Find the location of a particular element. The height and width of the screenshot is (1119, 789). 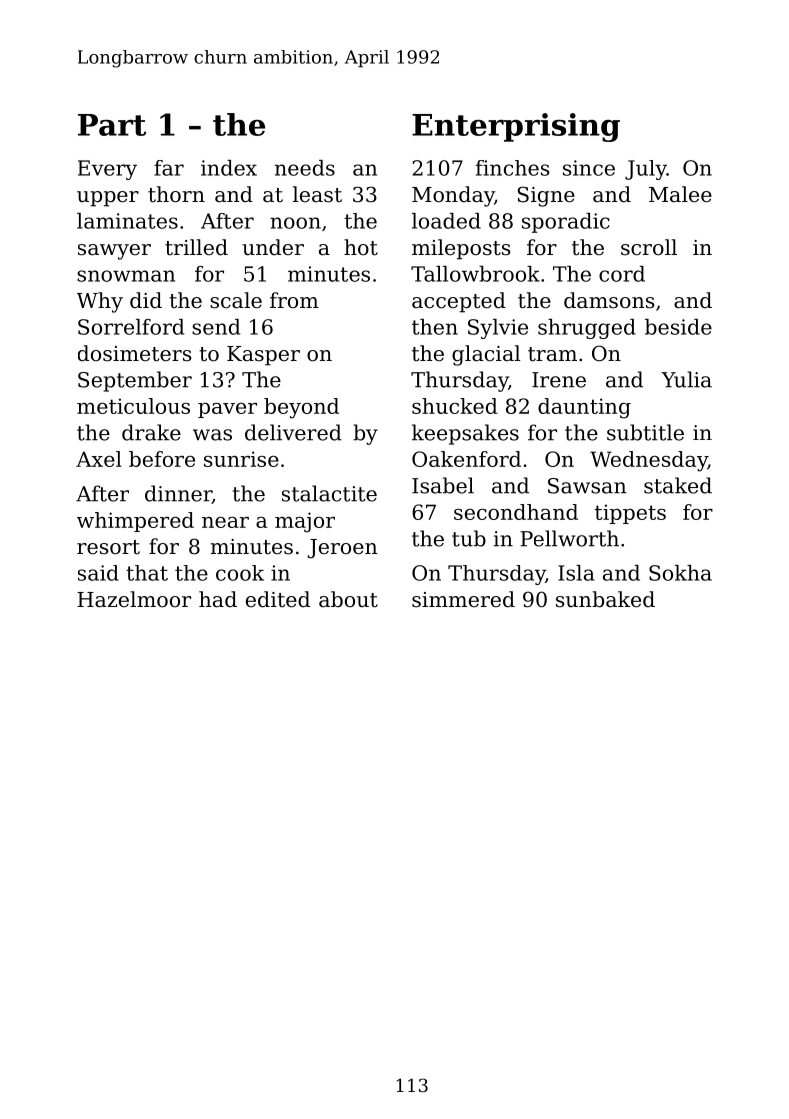

scale is located at coordinates (236, 300).
